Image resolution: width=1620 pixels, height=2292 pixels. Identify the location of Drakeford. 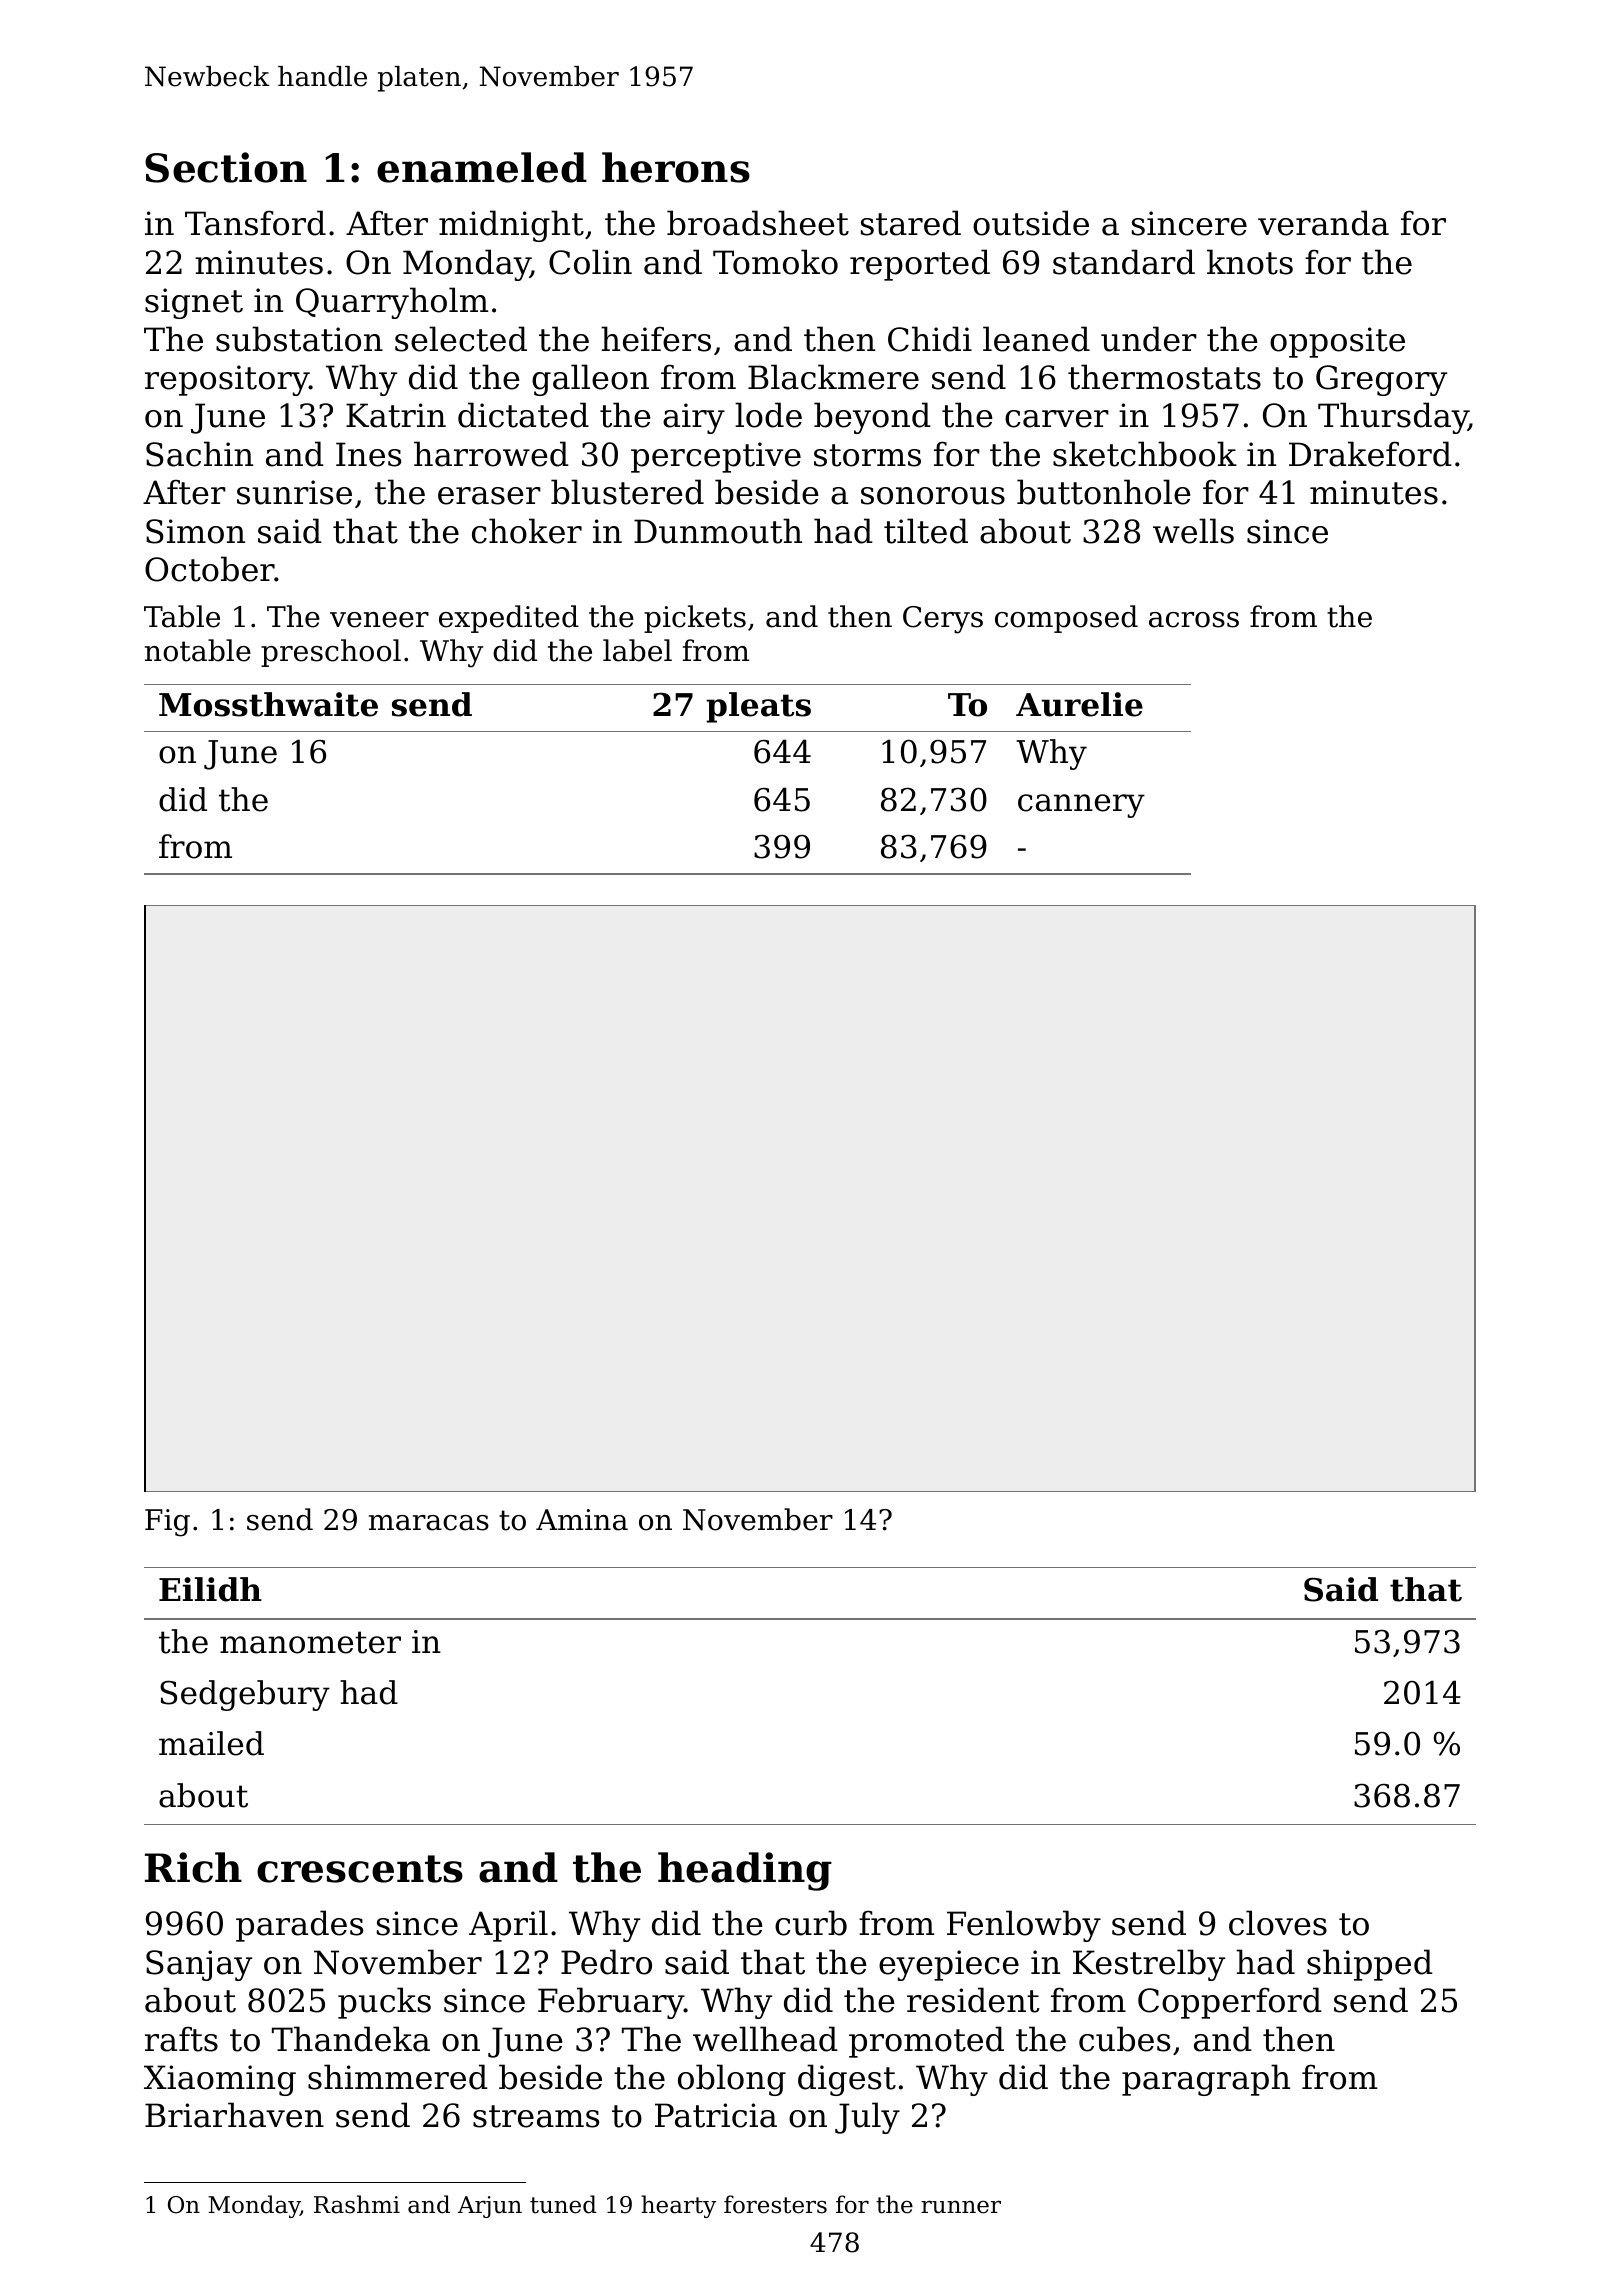
(1370, 454).
